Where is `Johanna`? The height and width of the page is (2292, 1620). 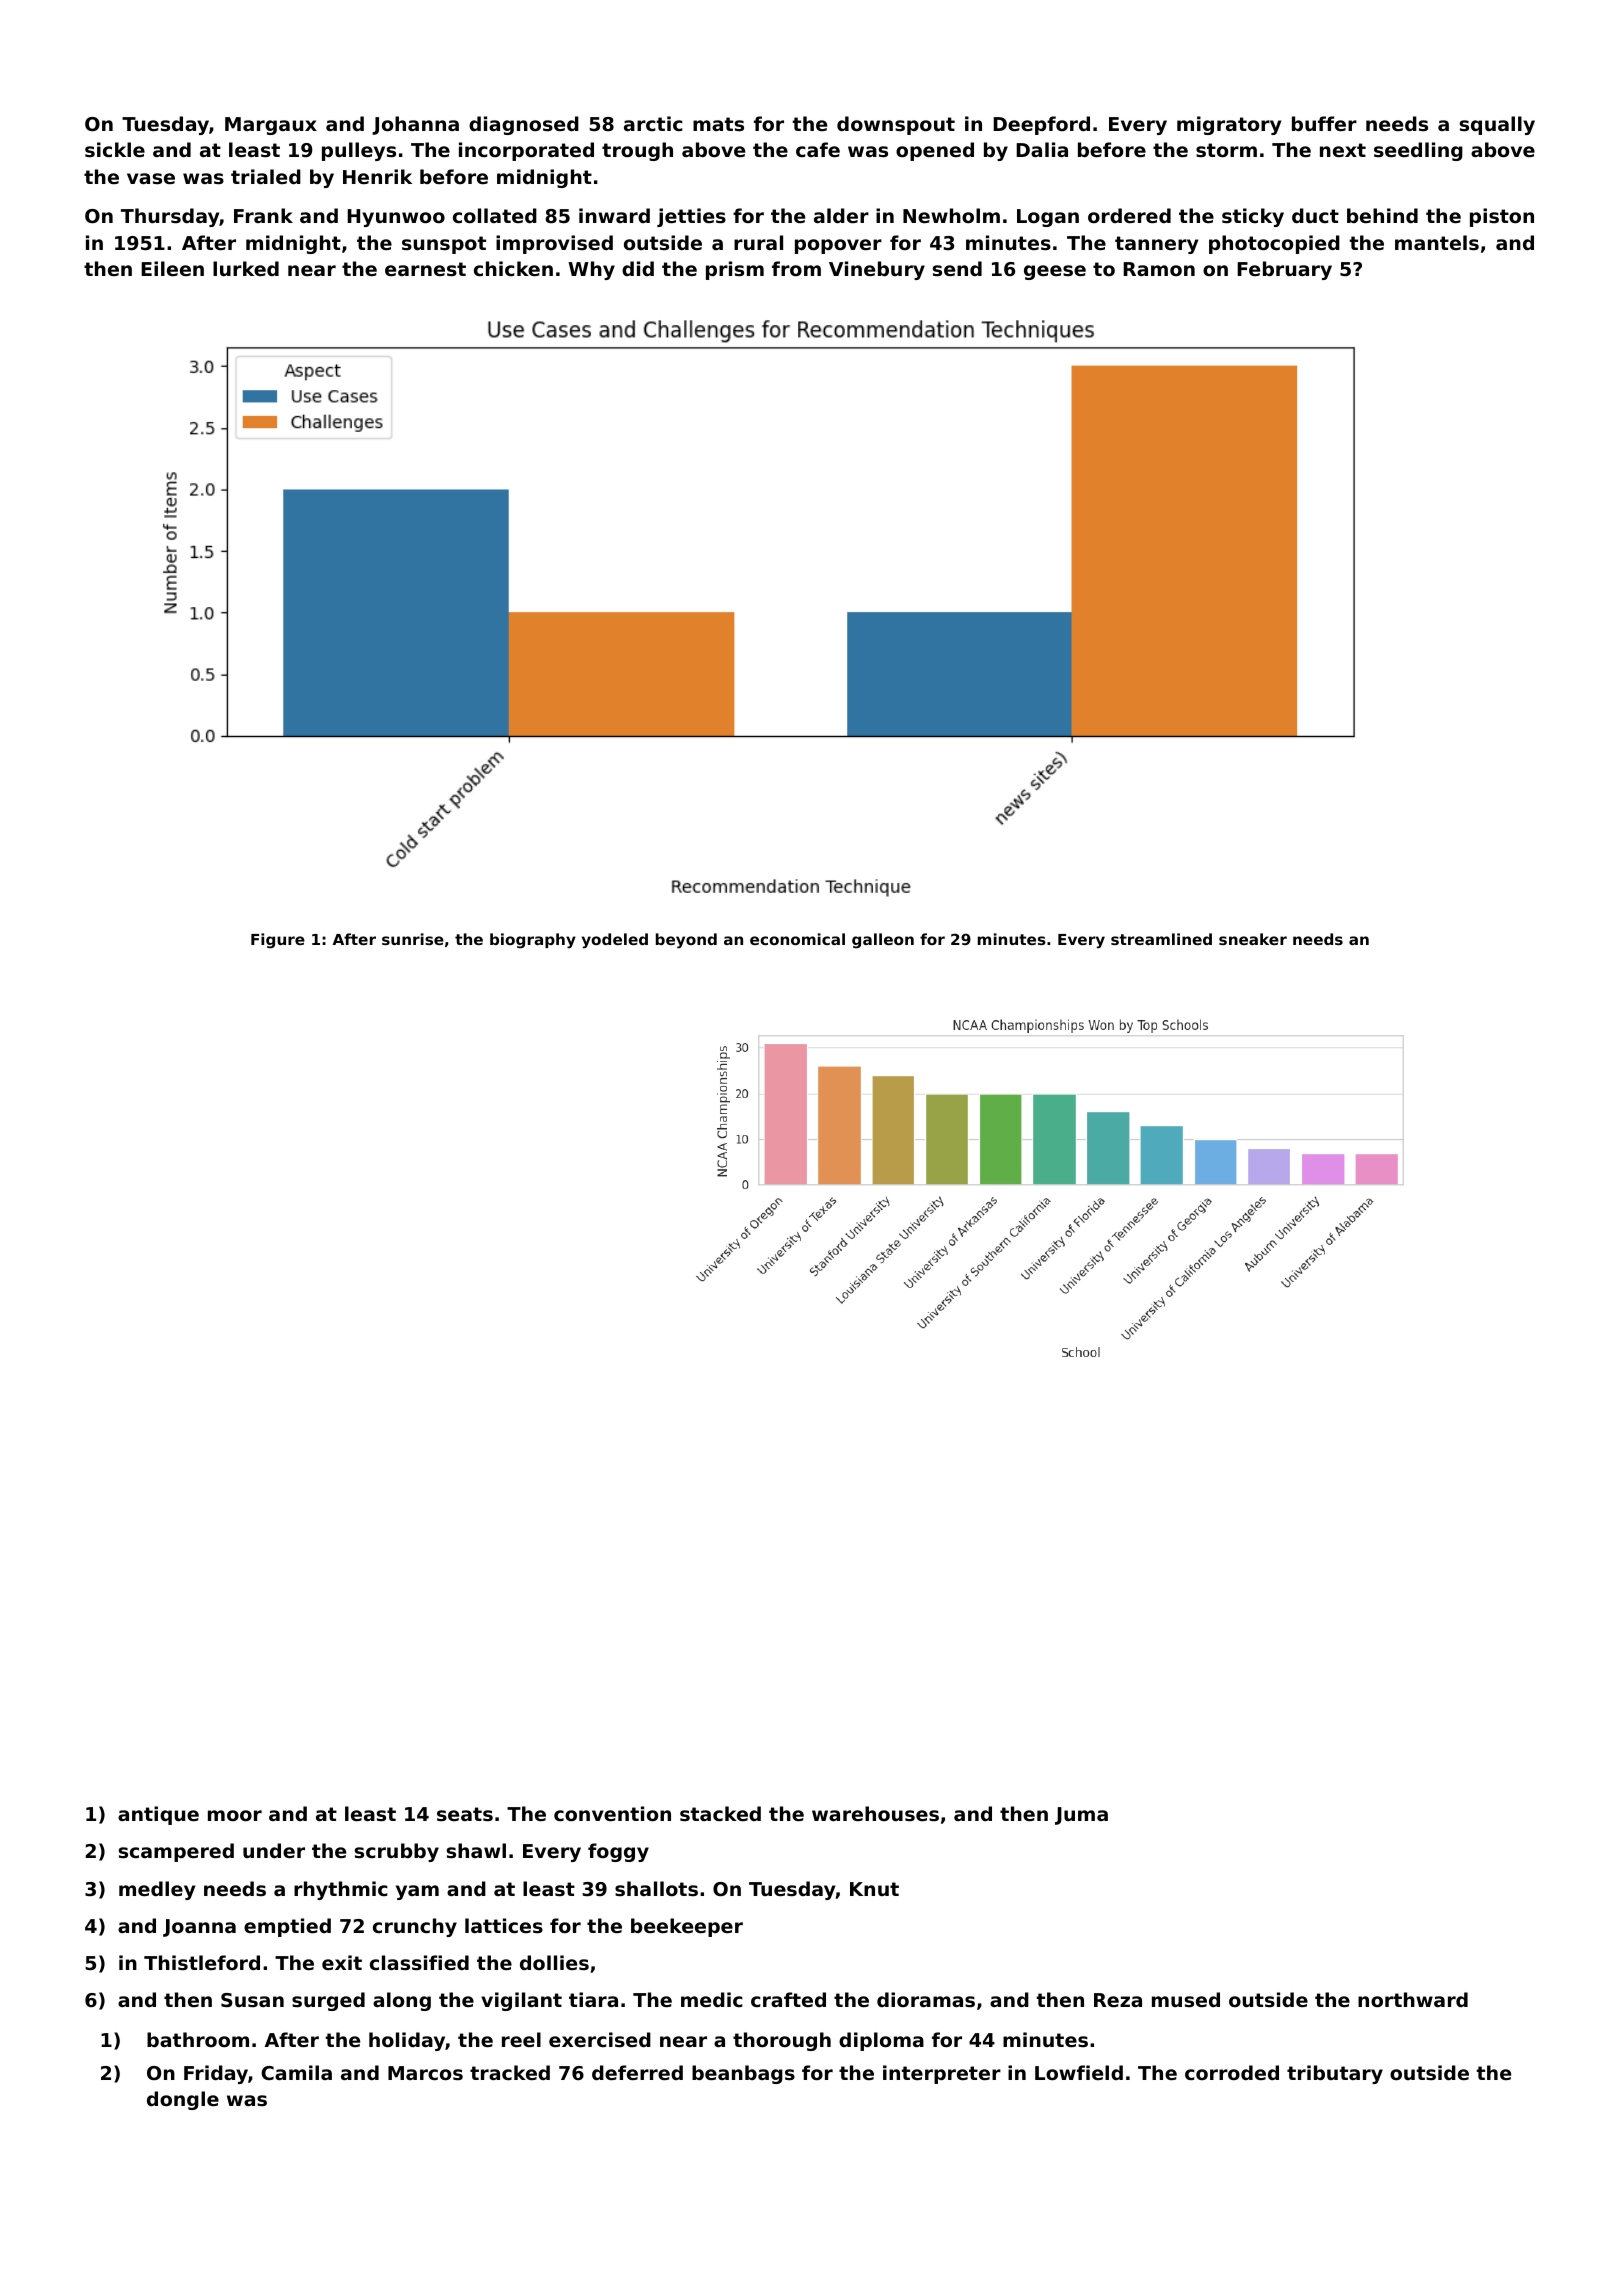
Johanna is located at coordinates (415, 125).
